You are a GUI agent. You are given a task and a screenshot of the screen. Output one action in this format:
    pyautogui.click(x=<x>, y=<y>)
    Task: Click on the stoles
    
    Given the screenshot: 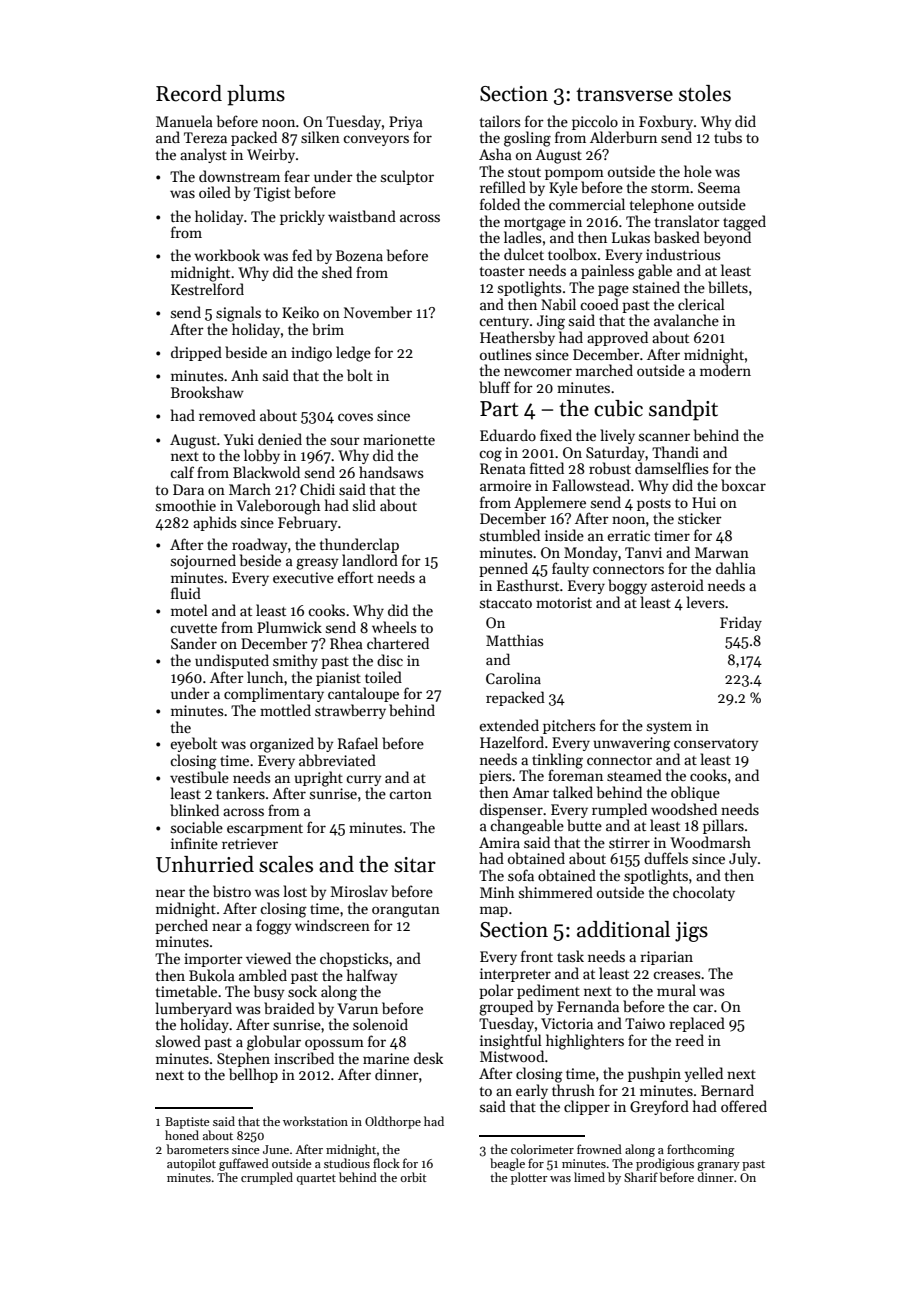 What is the action you would take?
    pyautogui.click(x=705, y=93)
